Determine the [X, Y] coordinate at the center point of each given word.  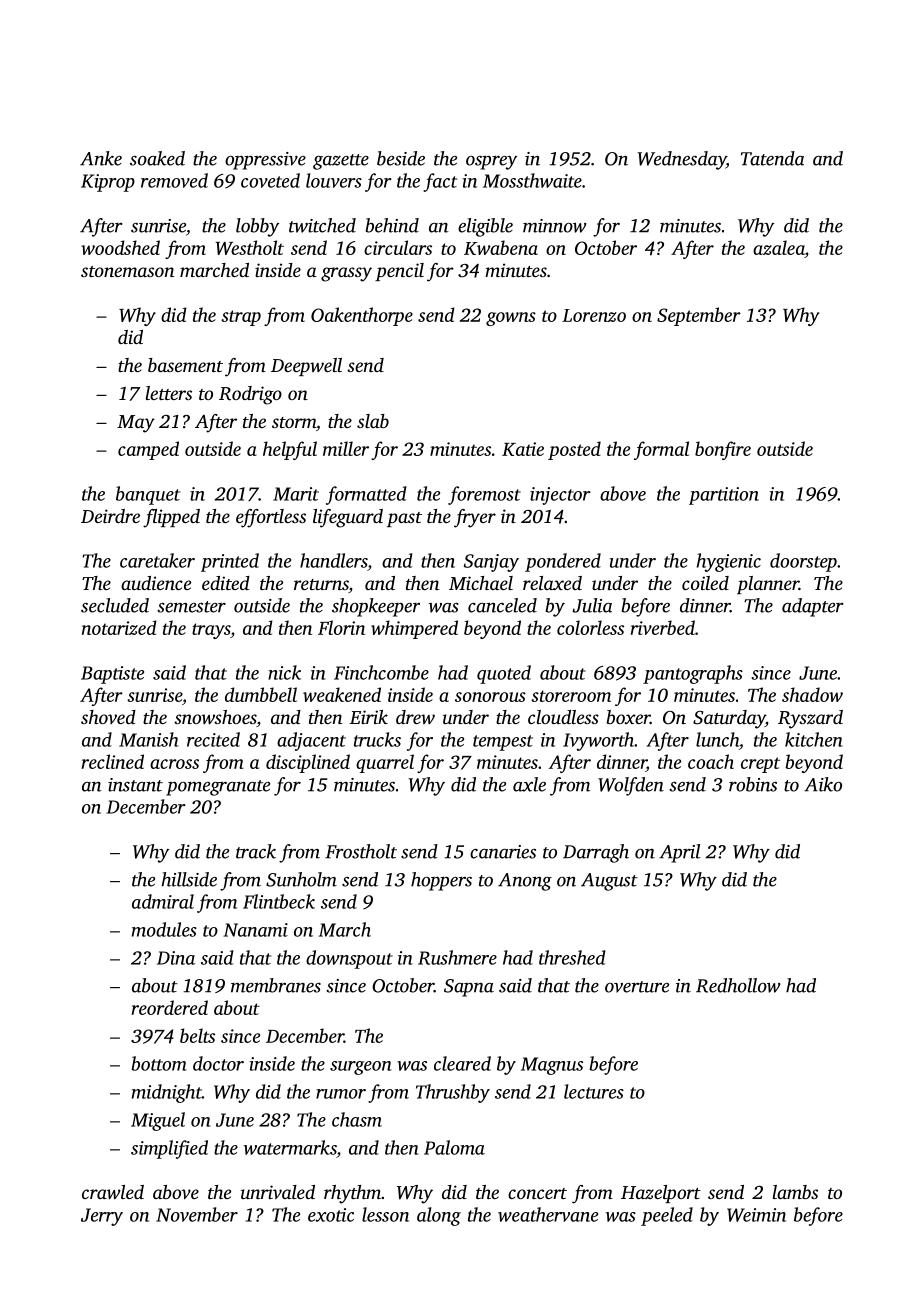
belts [197, 1035]
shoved [108, 717]
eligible [485, 227]
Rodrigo [250, 395]
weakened [342, 694]
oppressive [265, 161]
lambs [795, 1192]
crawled [113, 1192]
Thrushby [453, 1093]
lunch [717, 739]
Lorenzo [594, 315]
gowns [511, 319]
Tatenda [772, 158]
